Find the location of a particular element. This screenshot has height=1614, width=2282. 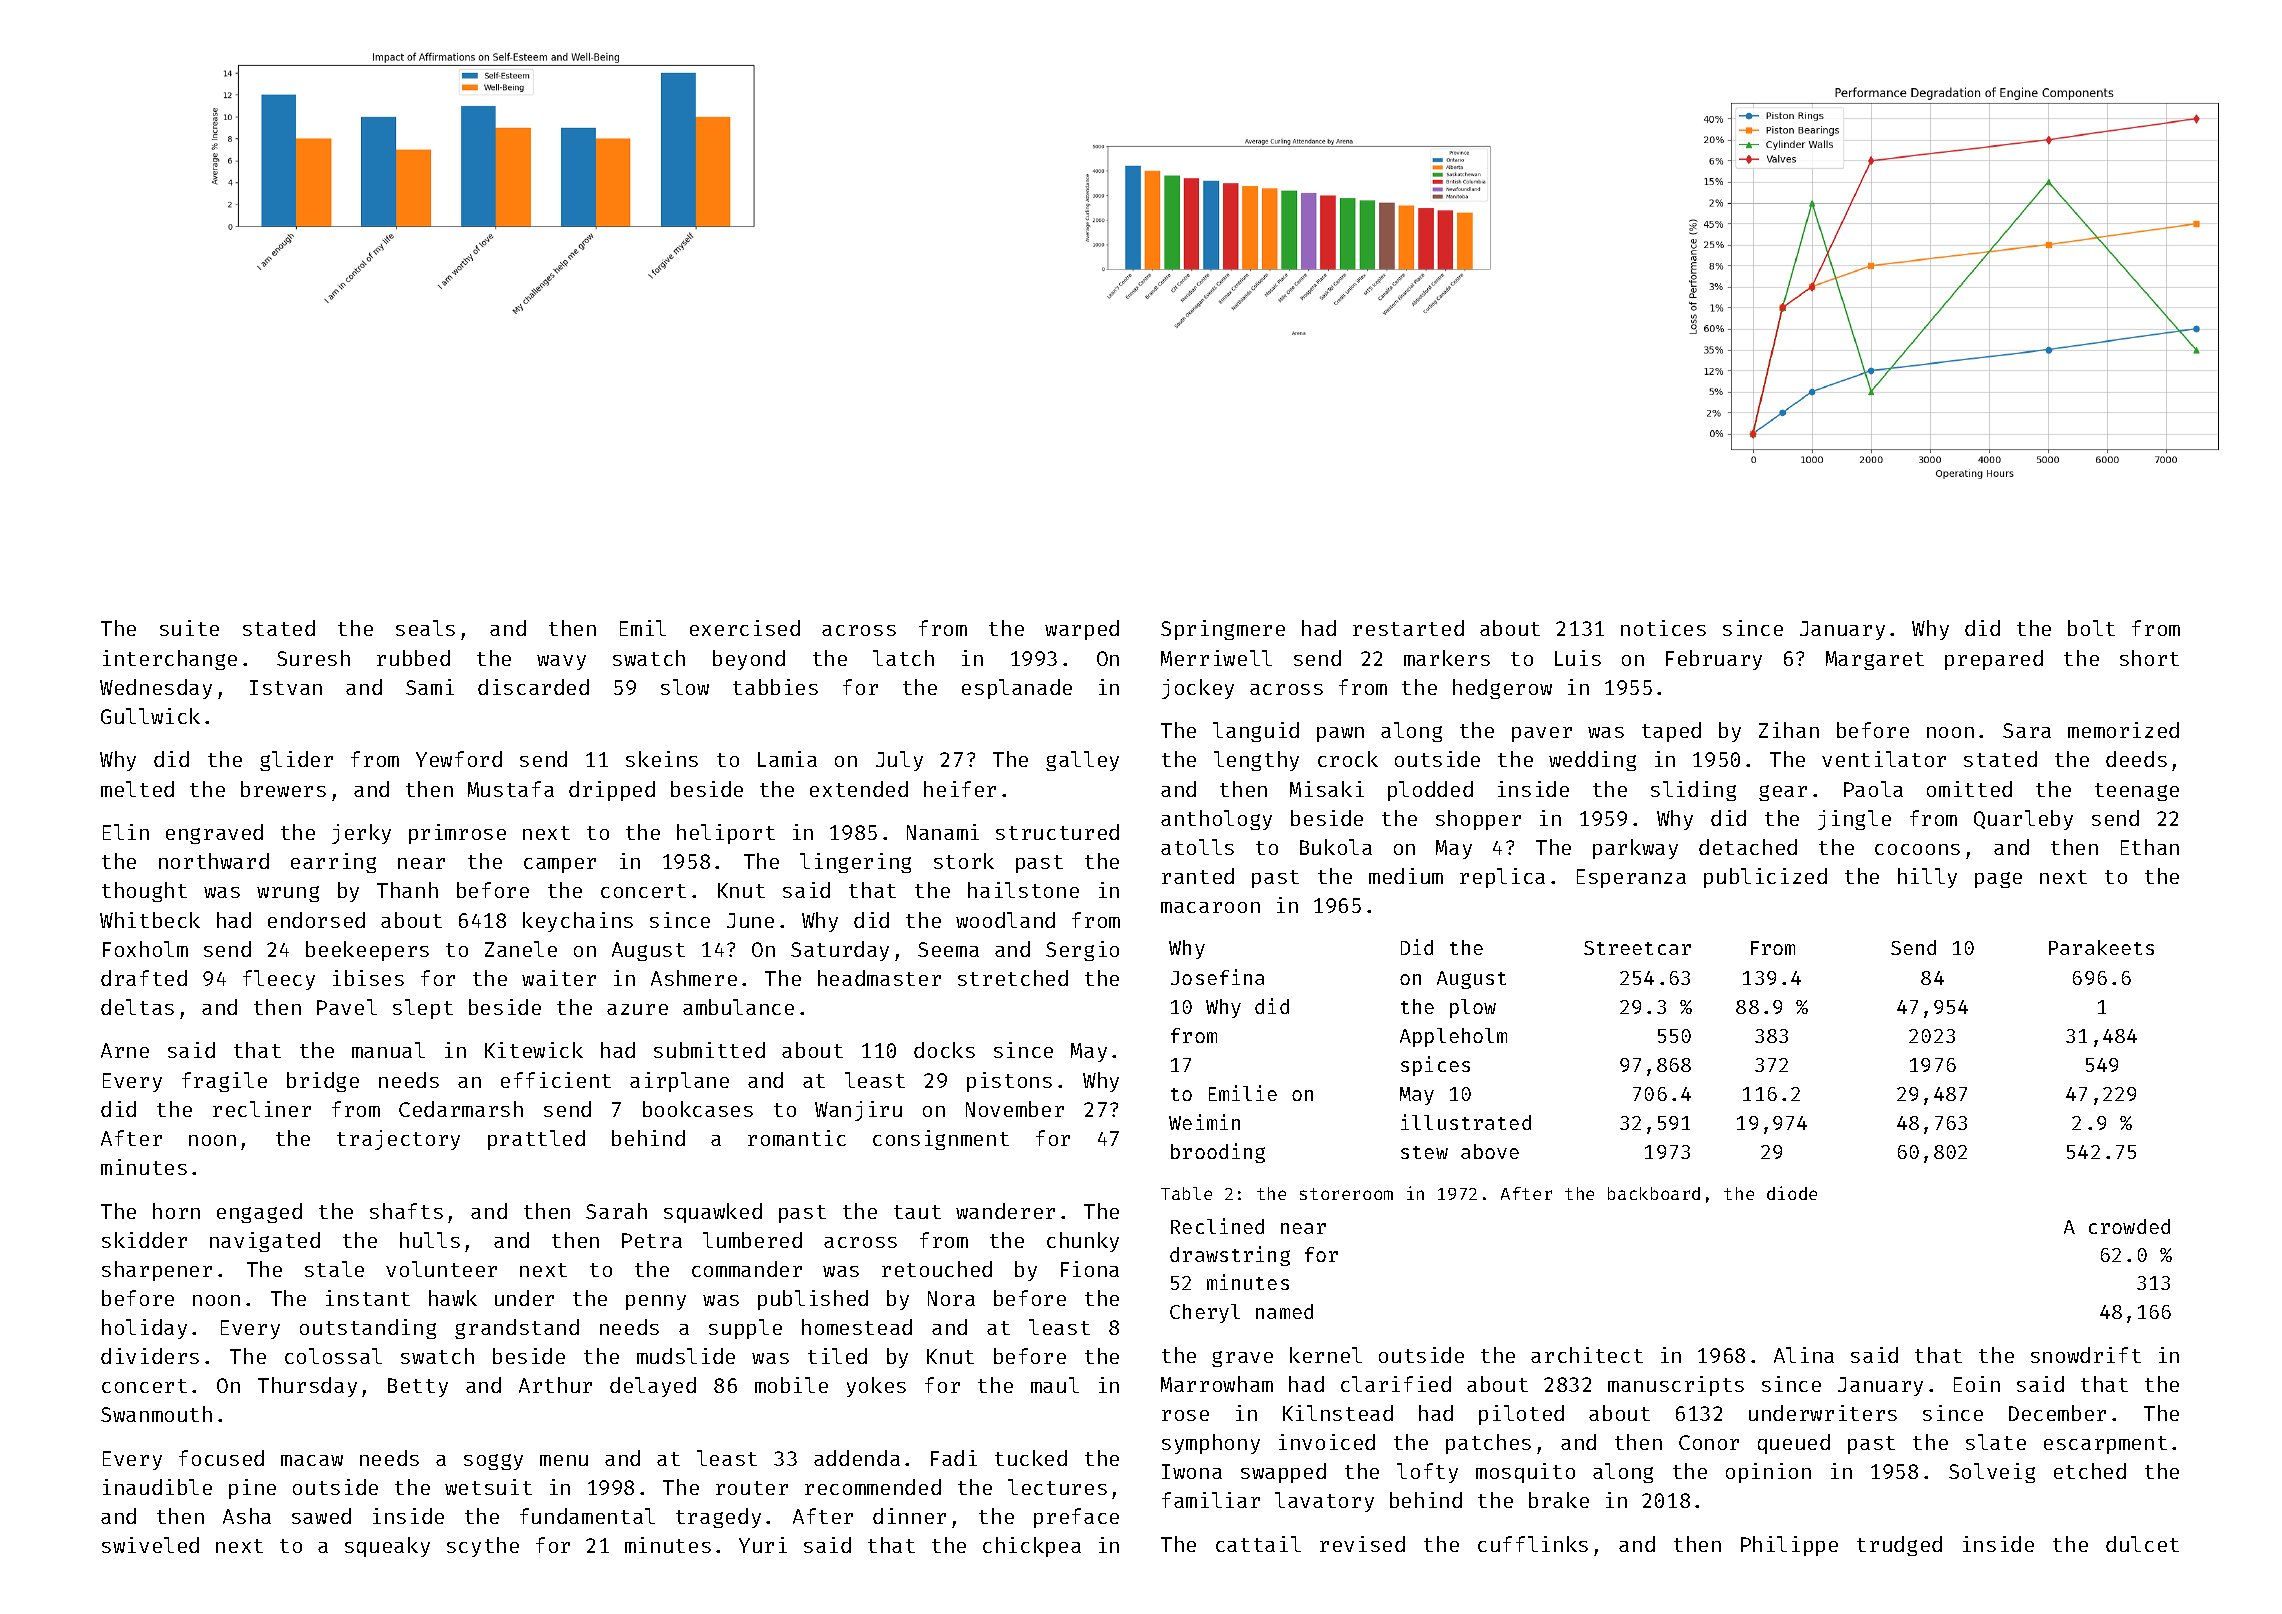

exercised is located at coordinates (745, 628).
